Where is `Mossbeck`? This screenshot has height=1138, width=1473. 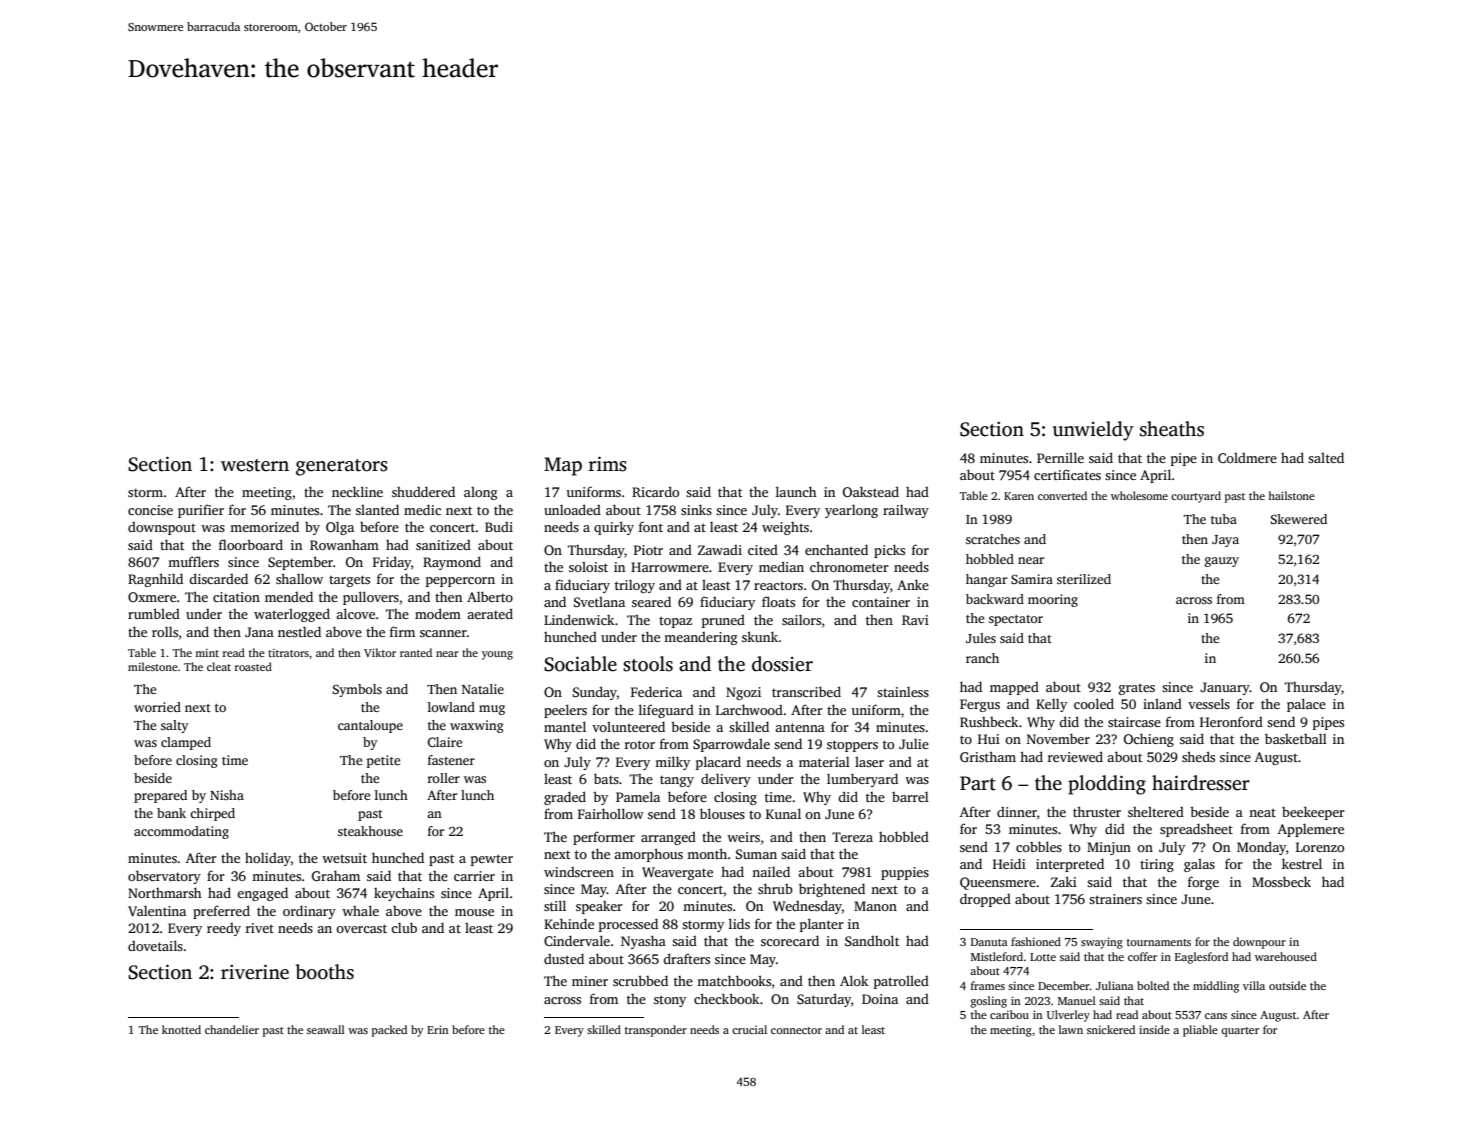 Mossbeck is located at coordinates (1281, 881).
